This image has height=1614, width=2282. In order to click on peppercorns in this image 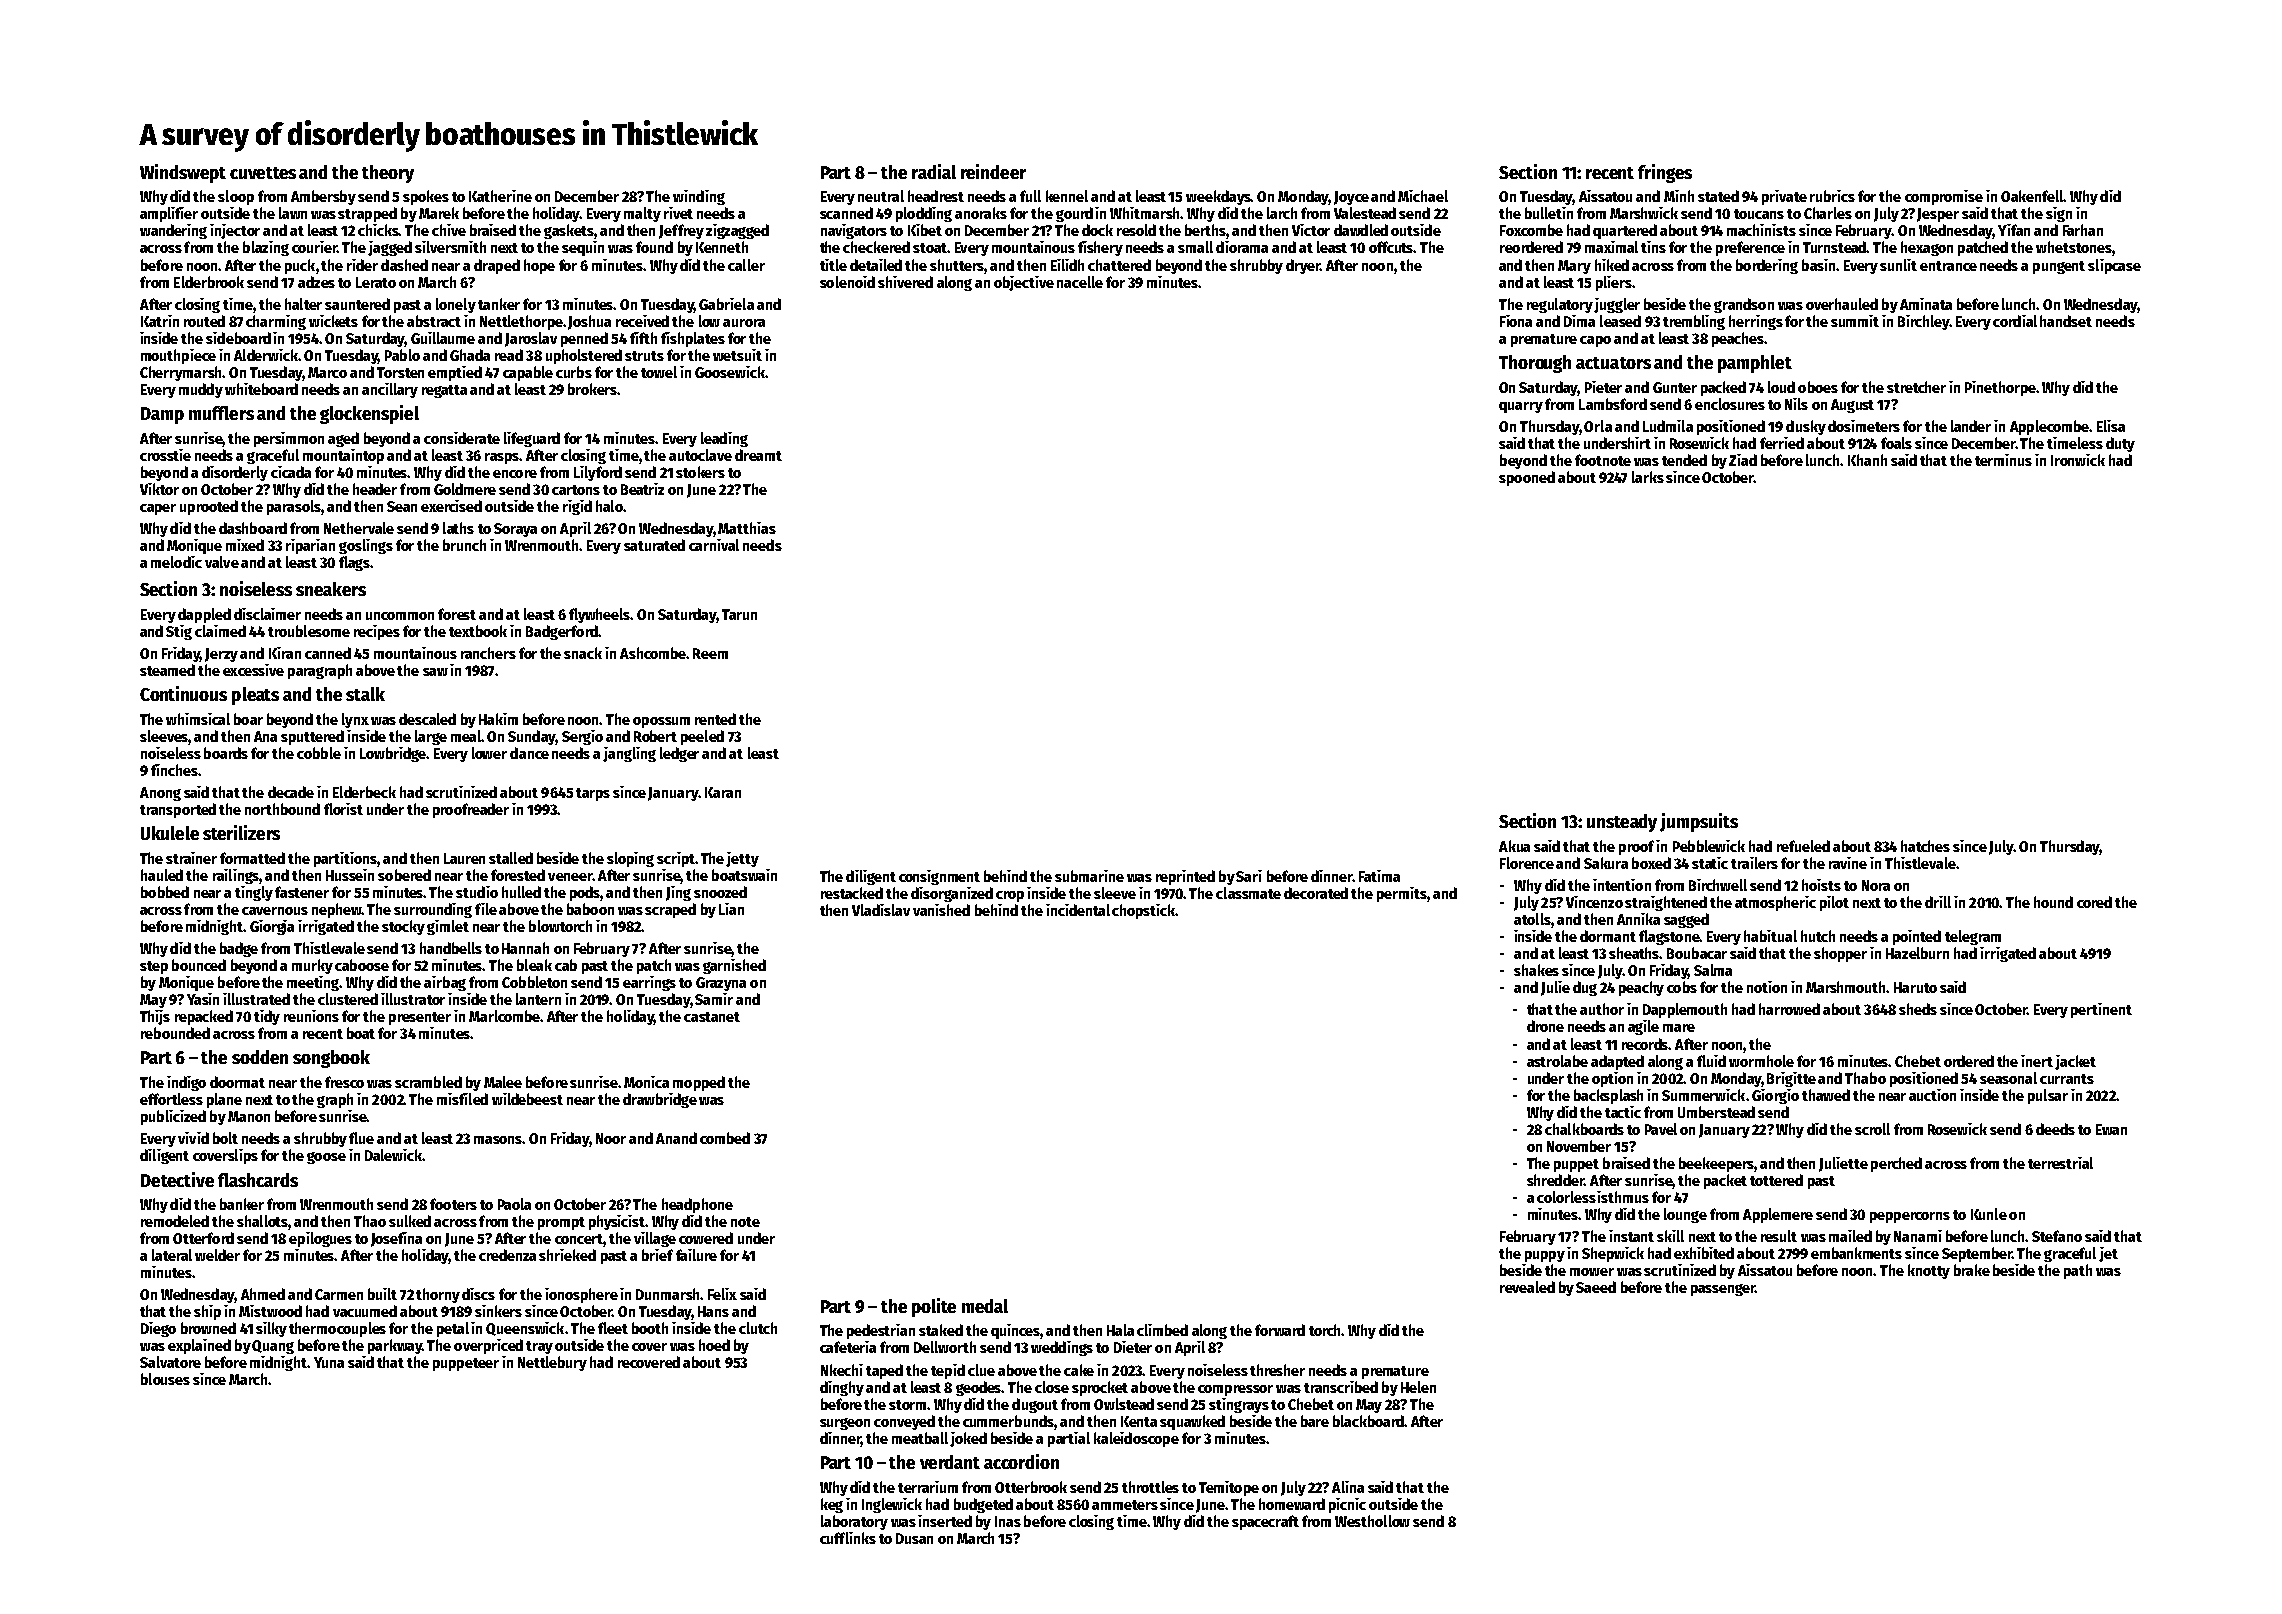, I will do `click(1910, 1217)`.
